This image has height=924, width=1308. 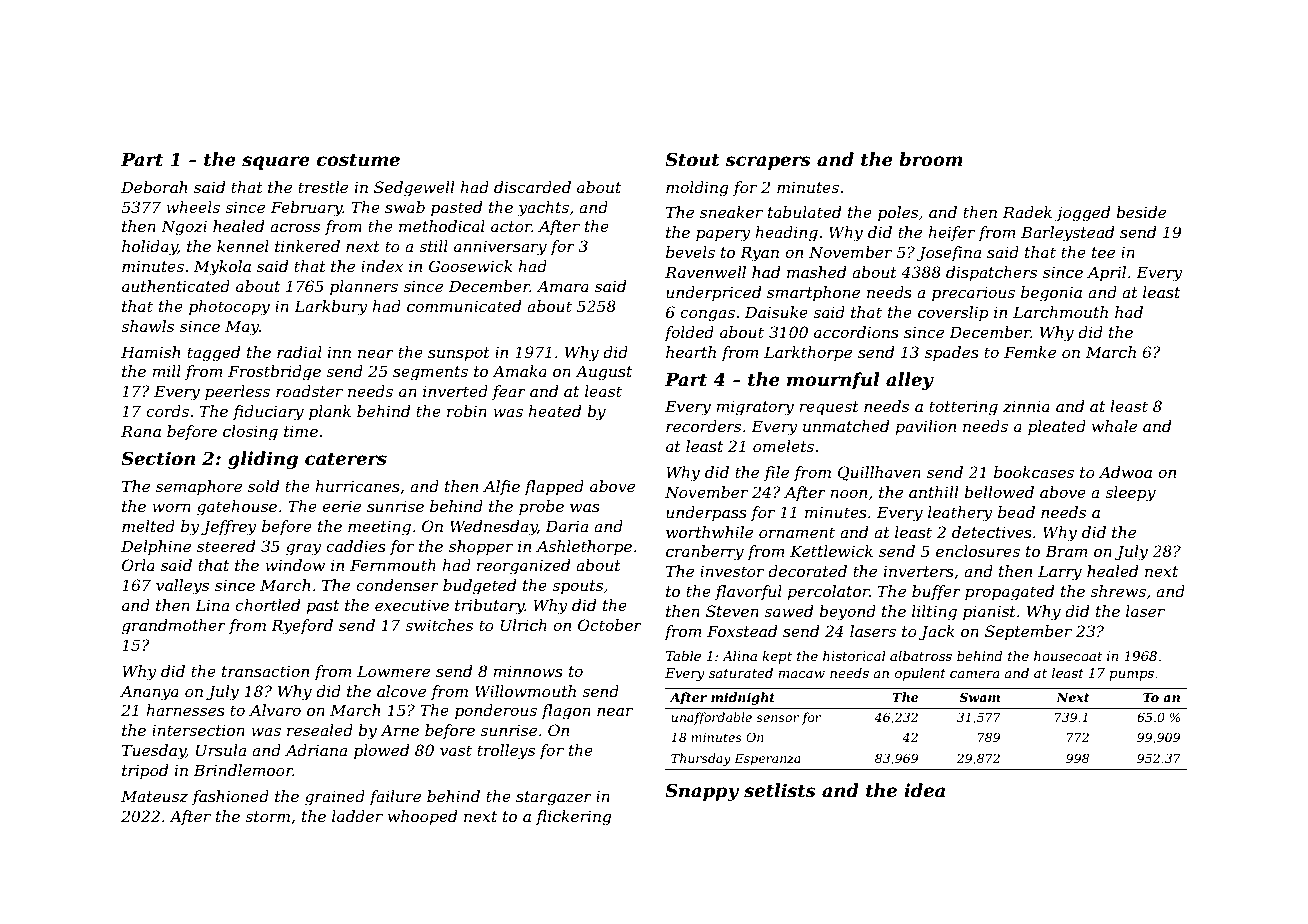 What do you see at coordinates (989, 612) in the image?
I see `pianist` at bounding box center [989, 612].
